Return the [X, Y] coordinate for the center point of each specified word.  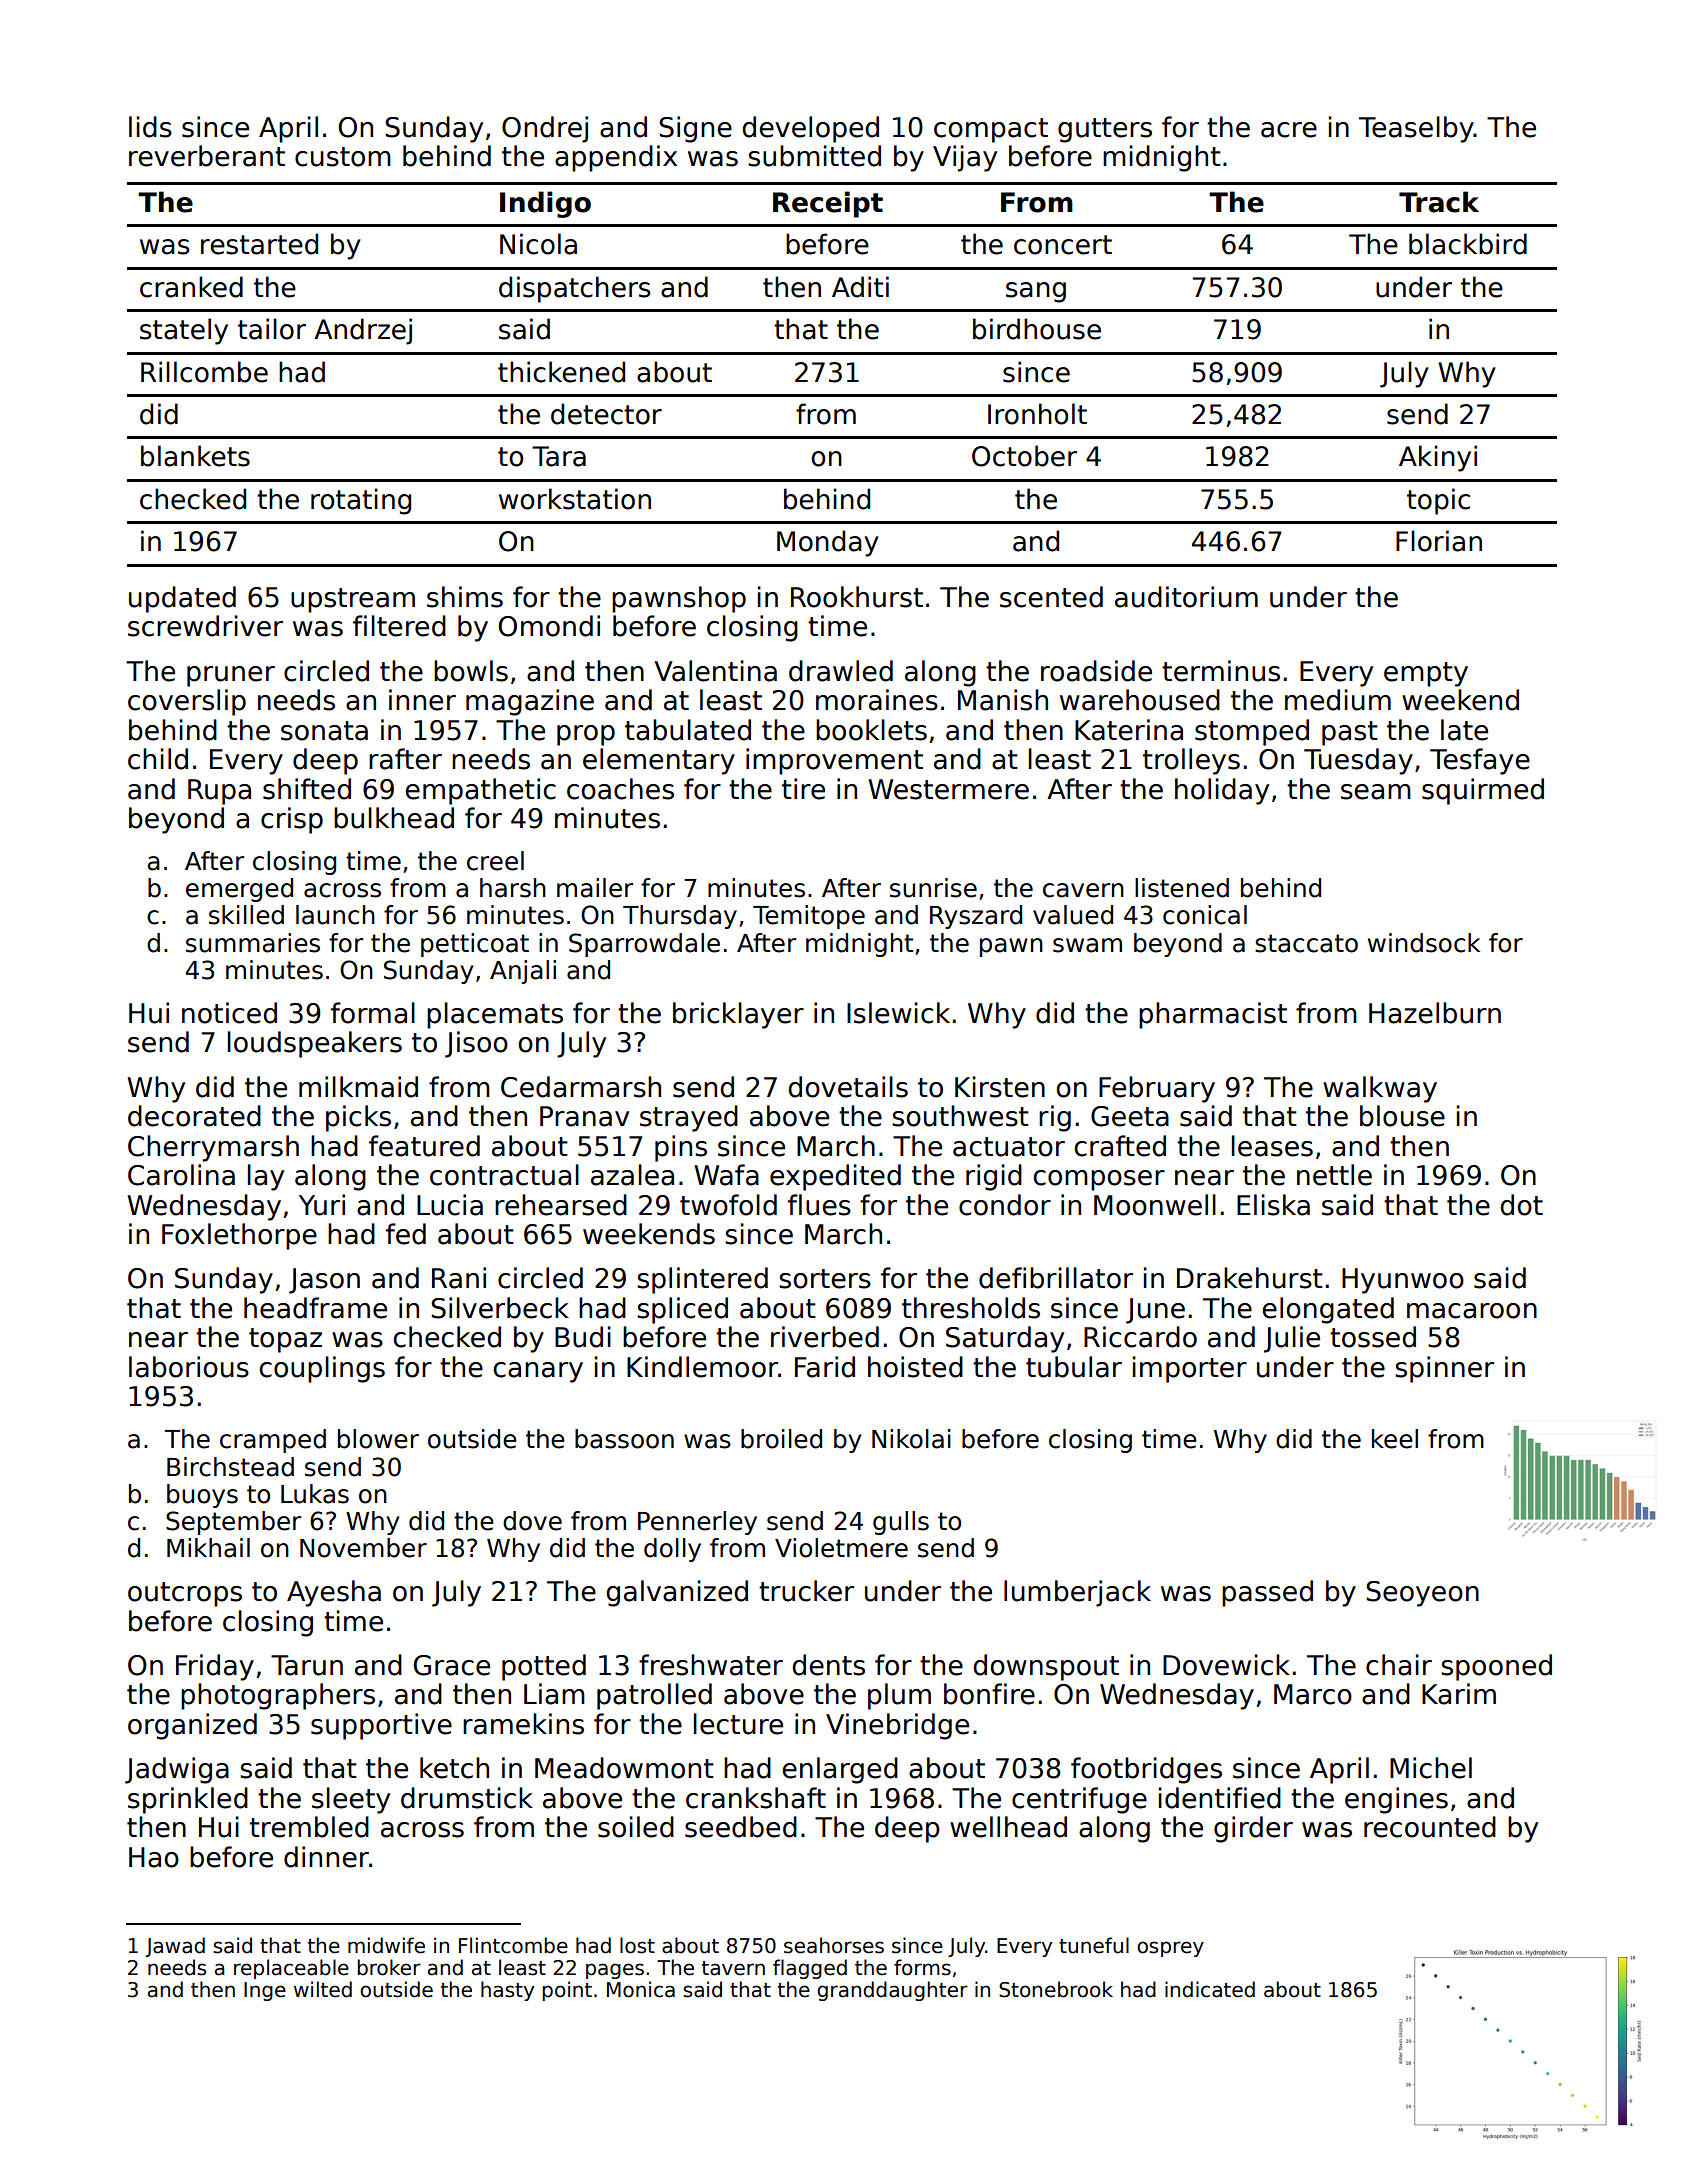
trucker [806, 1591]
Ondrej [545, 129]
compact [991, 130]
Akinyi [1438, 458]
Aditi [860, 287]
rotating [361, 501]
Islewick [898, 1013]
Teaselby [1416, 129]
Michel [1431, 1768]
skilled [246, 915]
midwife [386, 1945]
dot [1521, 1205]
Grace [452, 1665]
